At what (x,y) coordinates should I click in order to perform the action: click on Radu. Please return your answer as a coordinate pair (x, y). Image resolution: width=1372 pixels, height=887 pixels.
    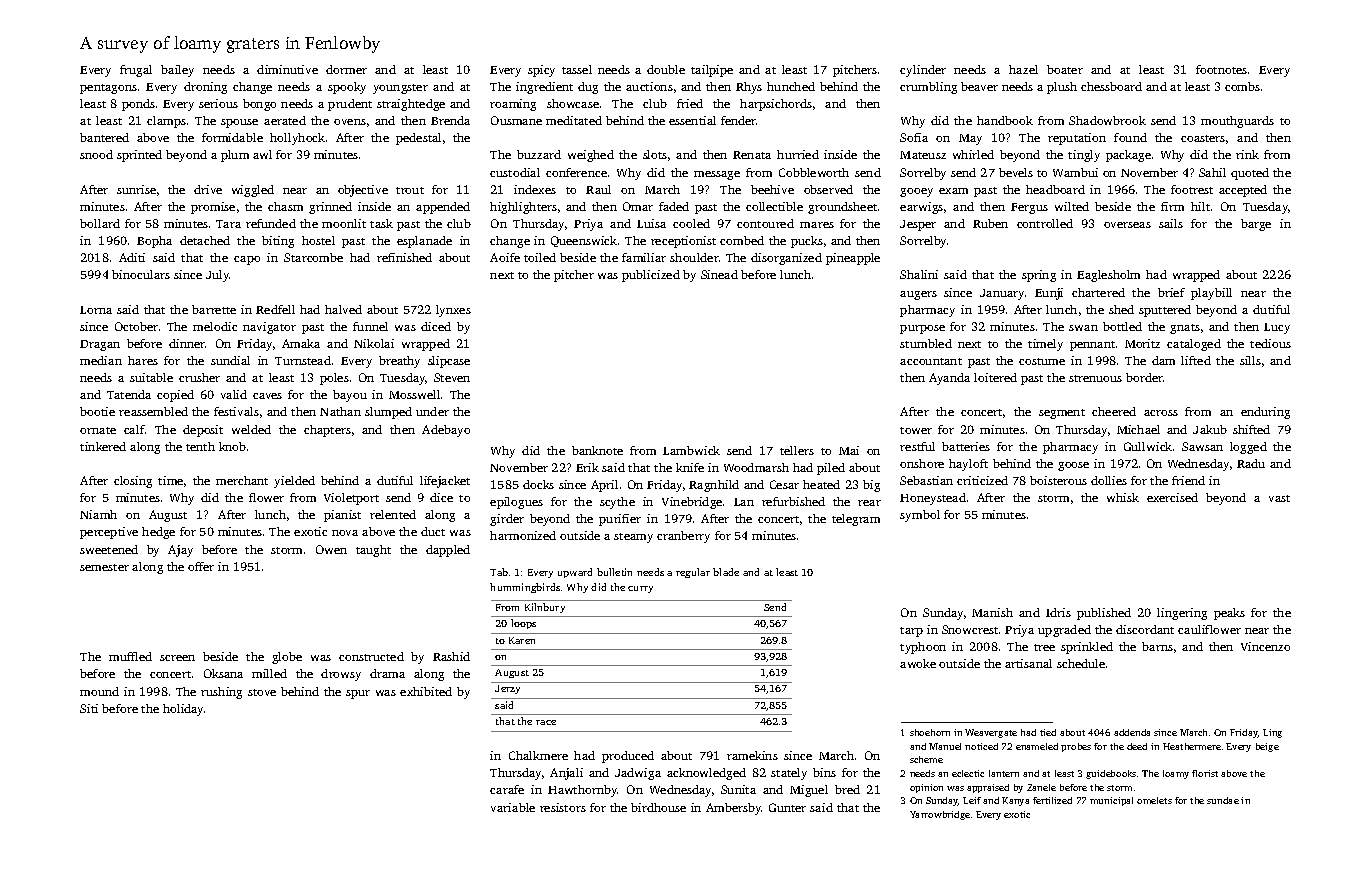
    Looking at the image, I should click on (1251, 463).
